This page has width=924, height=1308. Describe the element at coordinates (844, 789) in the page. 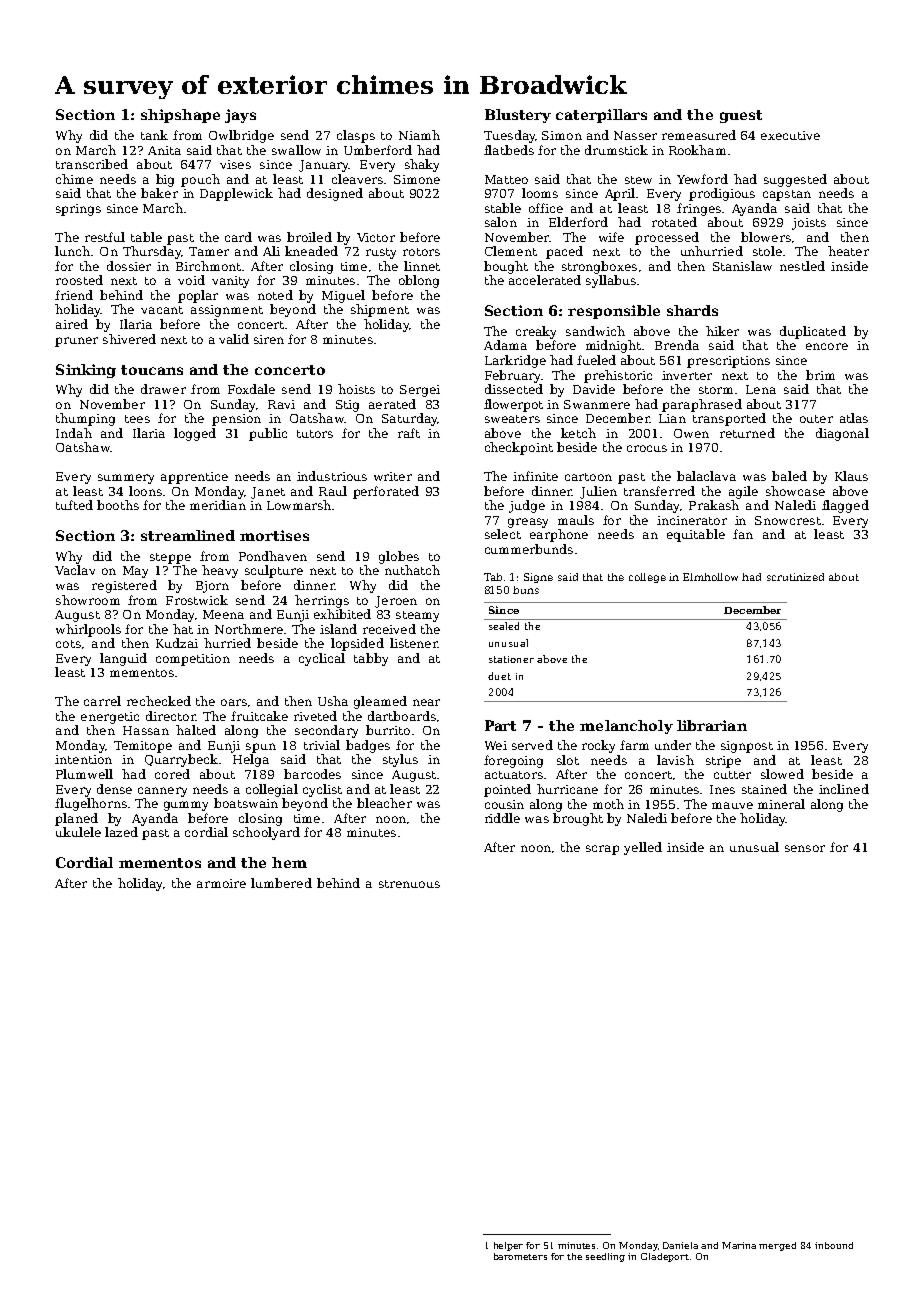

I see `inclined` at that location.
